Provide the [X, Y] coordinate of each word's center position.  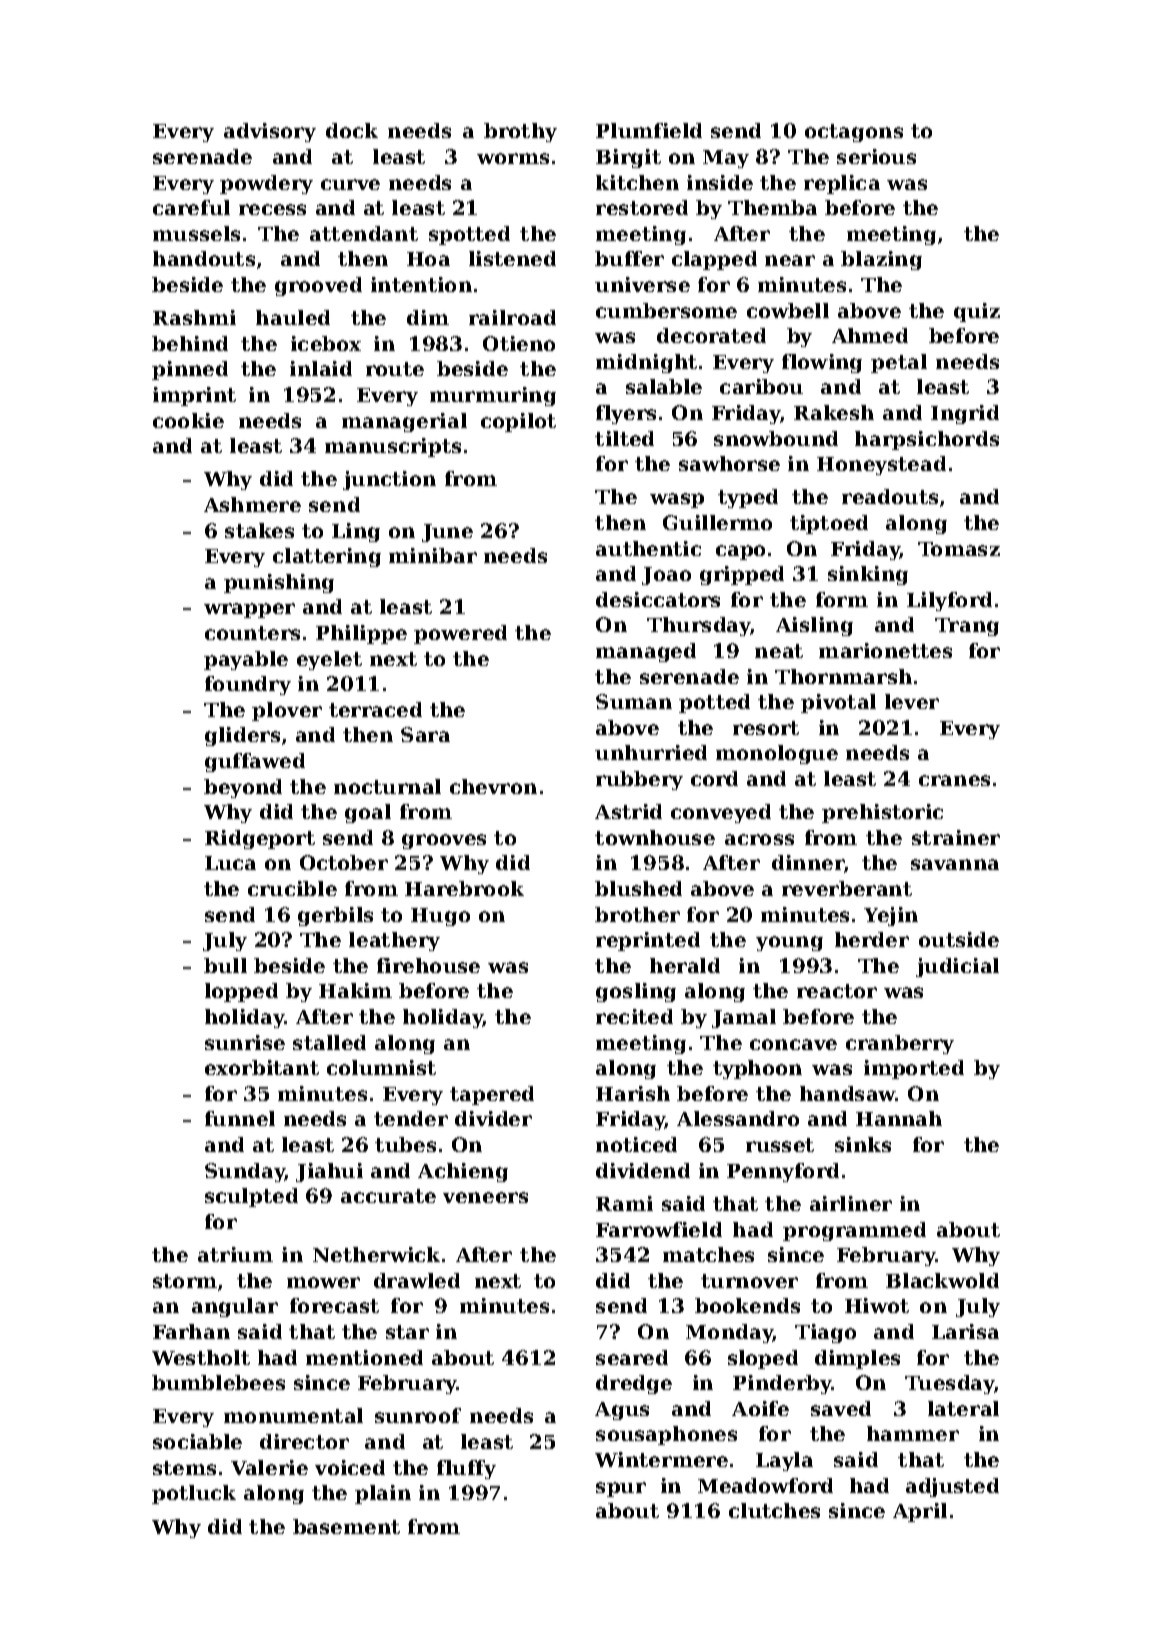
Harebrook [464, 888]
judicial [957, 967]
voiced [350, 1467]
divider [493, 1118]
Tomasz [959, 549]
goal [368, 813]
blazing [881, 260]
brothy [520, 132]
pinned [190, 370]
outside [959, 939]
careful [191, 207]
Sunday [245, 1172]
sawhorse [729, 463]
